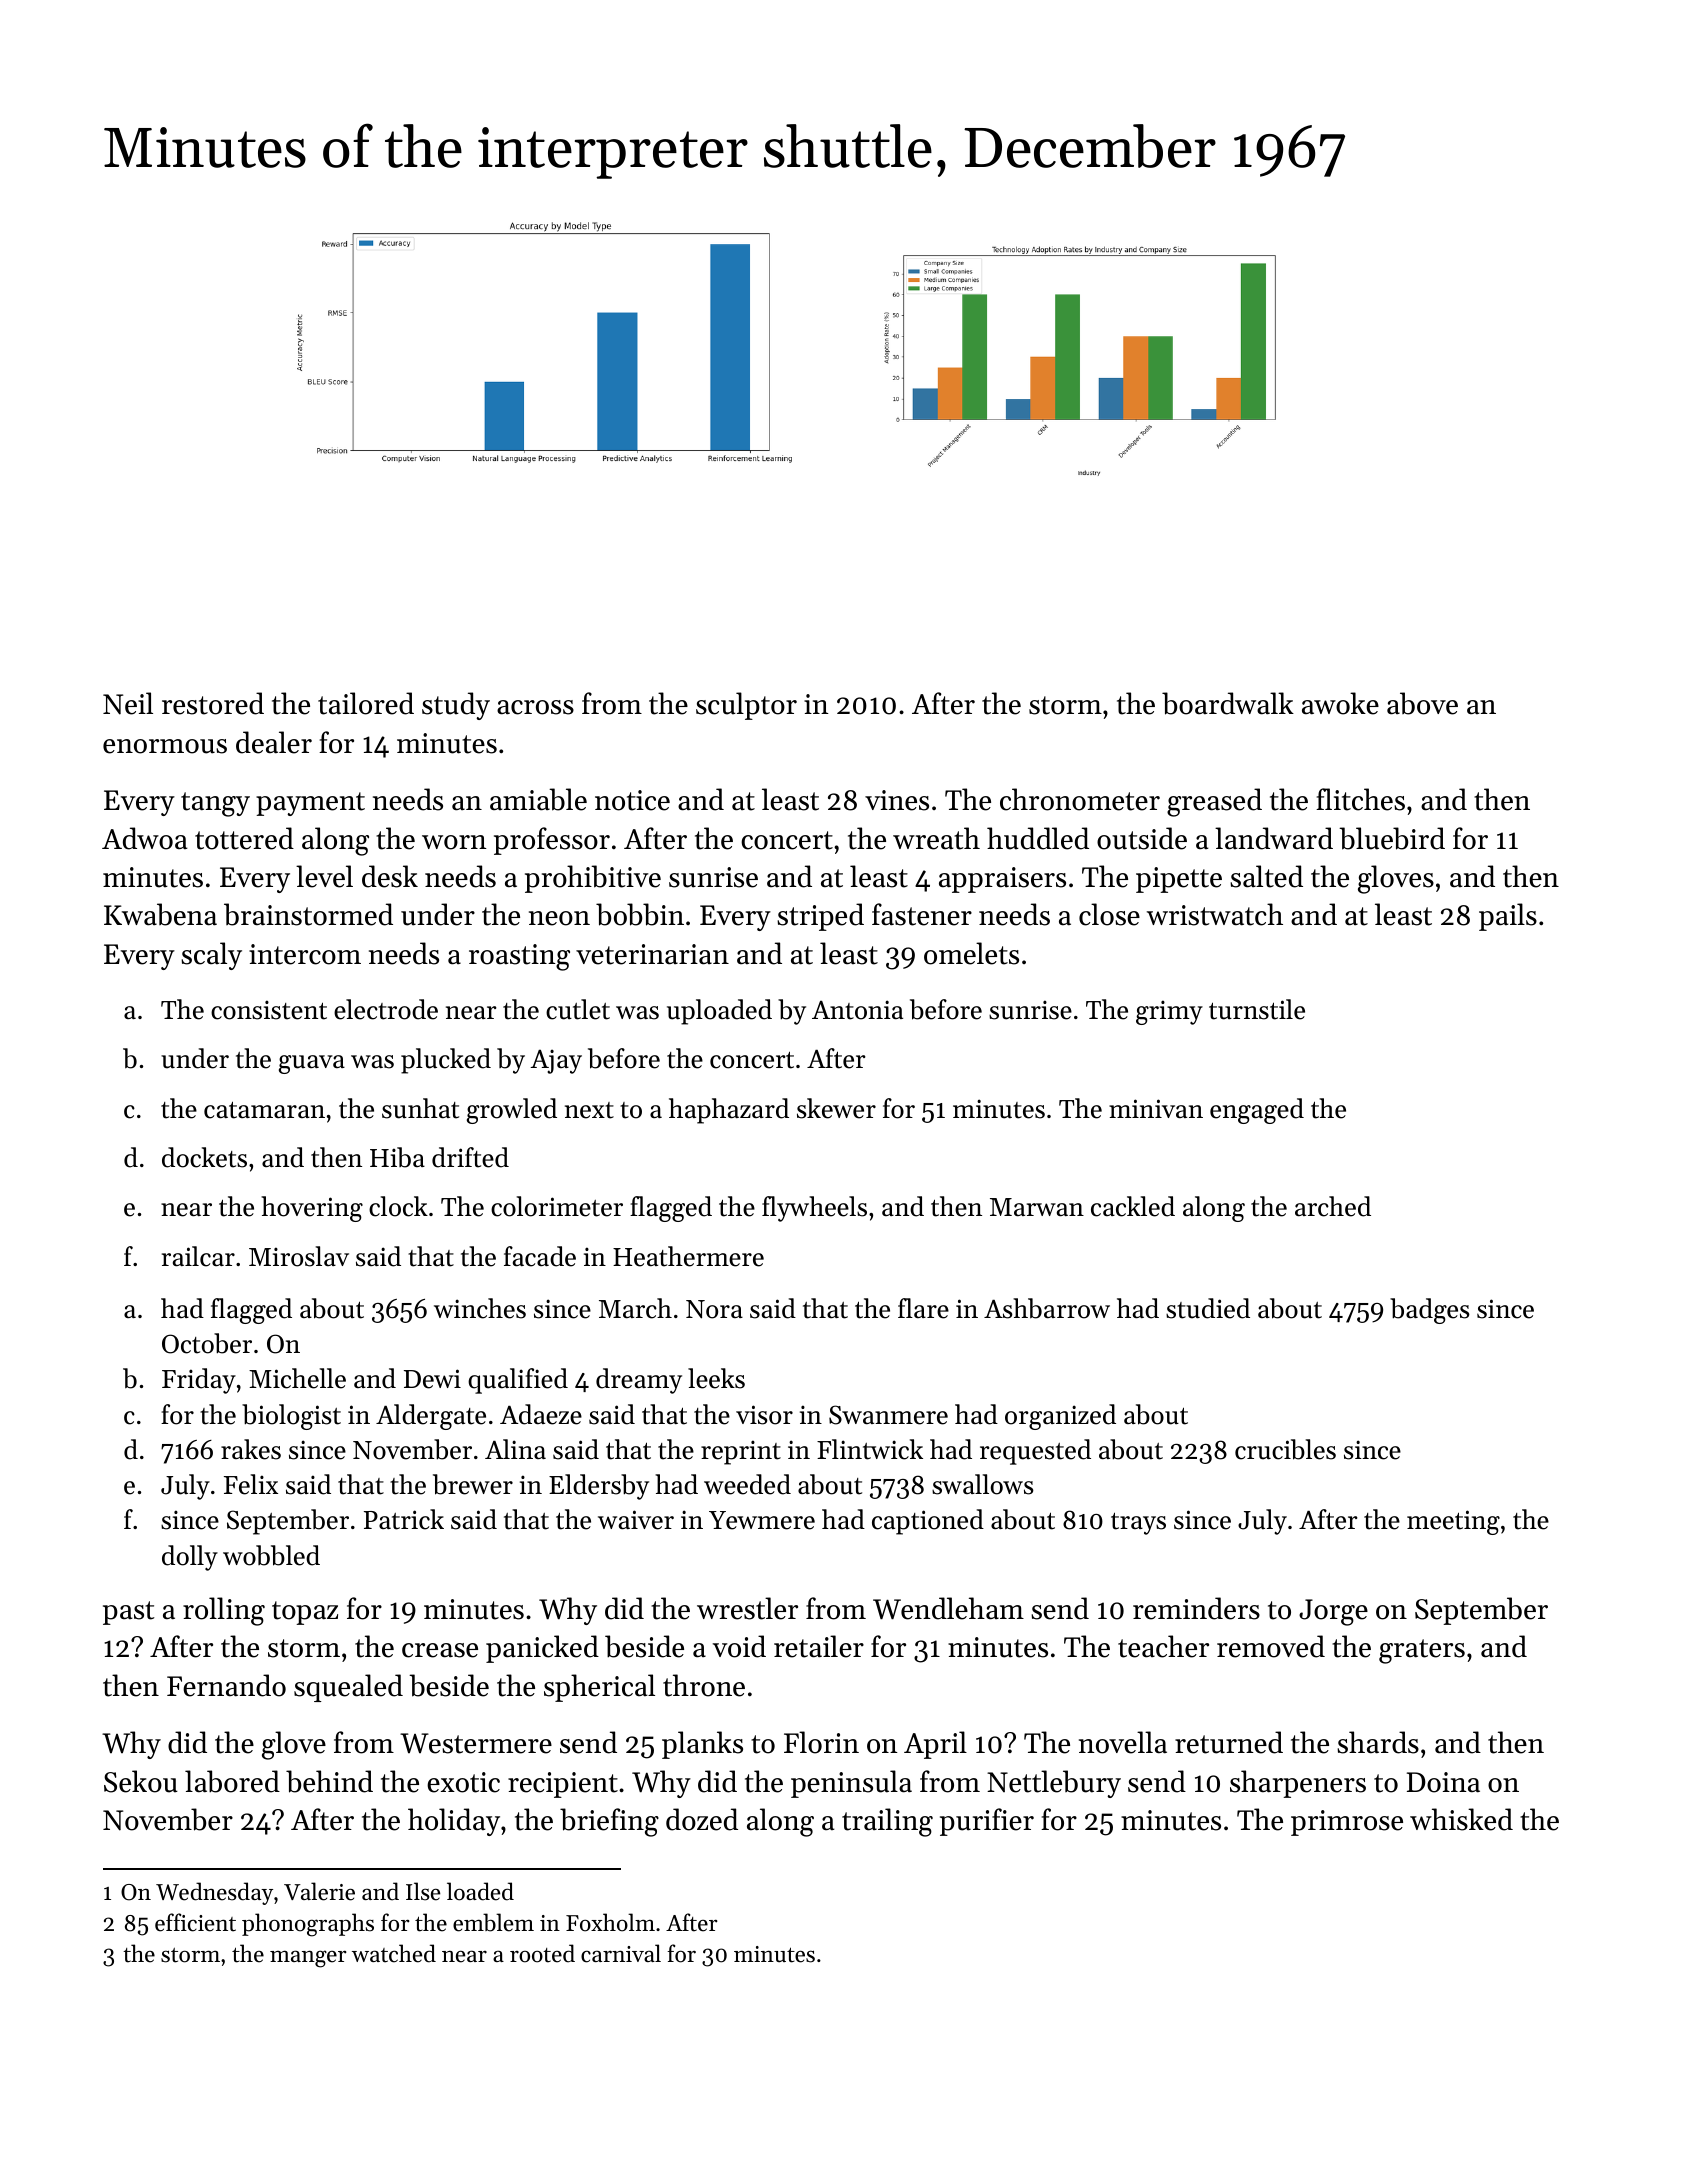 This screenshot has width=1683, height=2178. Describe the element at coordinates (1271, 1646) in the screenshot. I see `removed` at that location.
